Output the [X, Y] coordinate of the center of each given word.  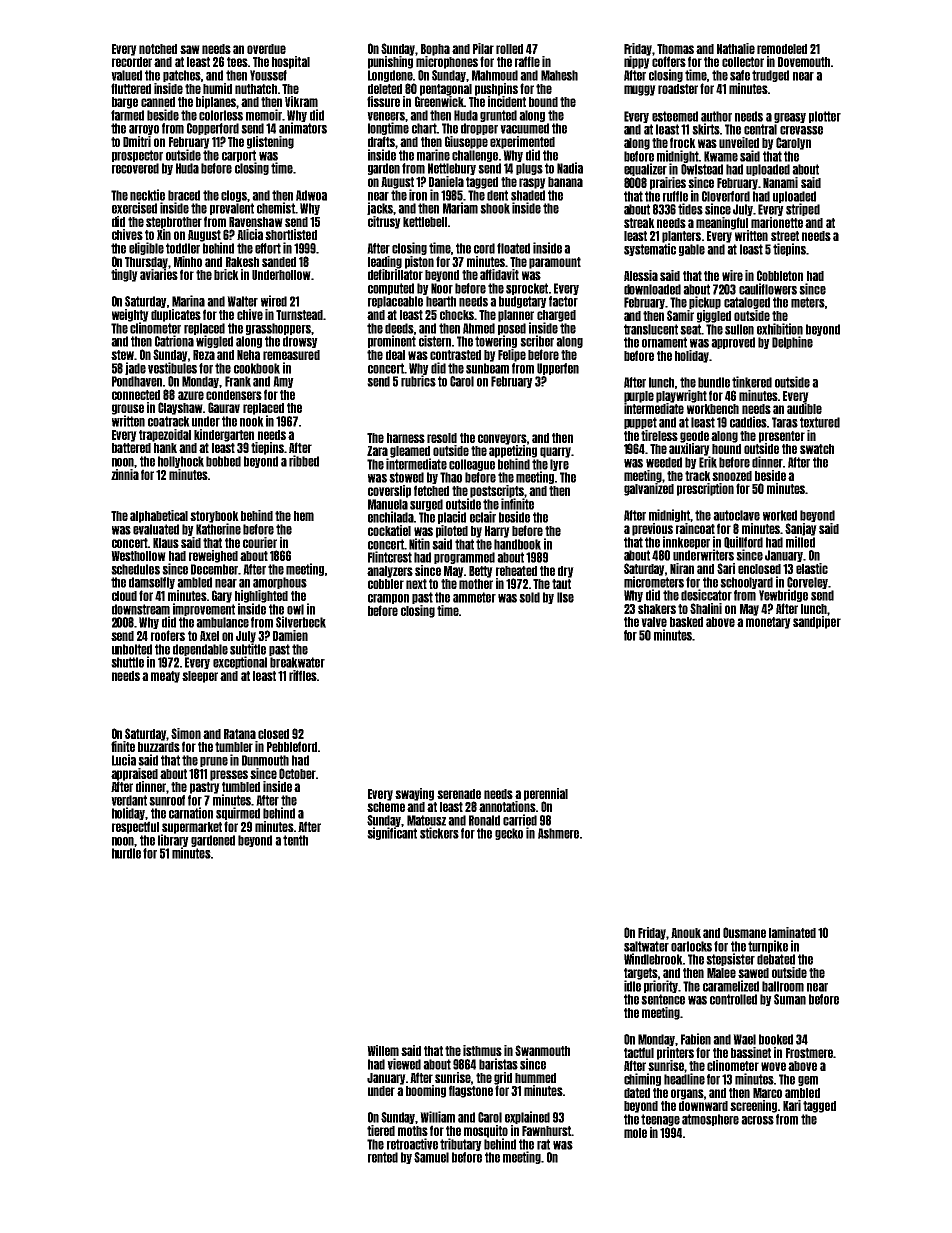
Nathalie [736, 48]
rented [383, 1157]
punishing [390, 62]
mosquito [486, 1131]
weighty [130, 315]
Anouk [686, 933]
